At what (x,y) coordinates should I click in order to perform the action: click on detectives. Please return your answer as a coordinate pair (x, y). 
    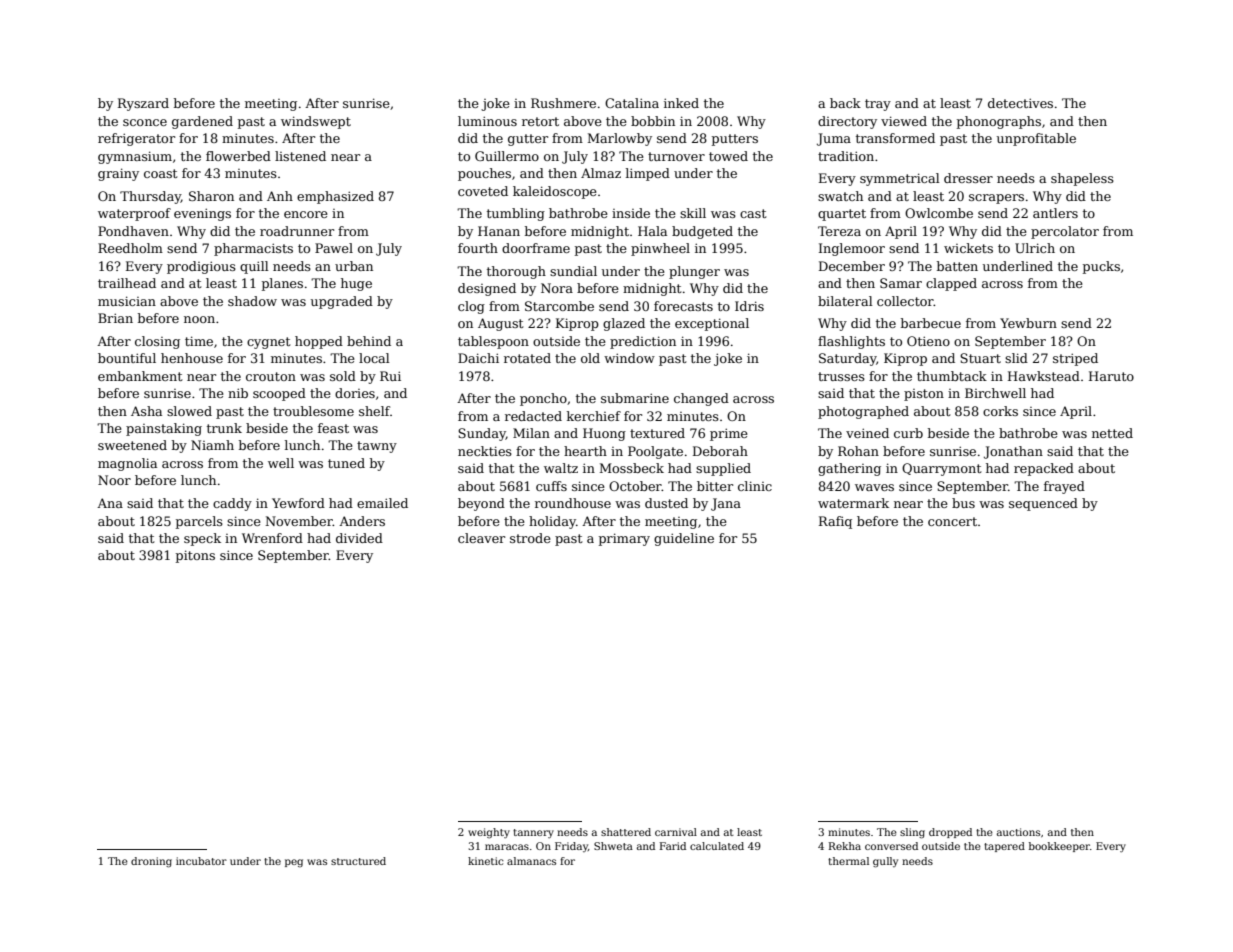
    Looking at the image, I should click on (1020, 103).
